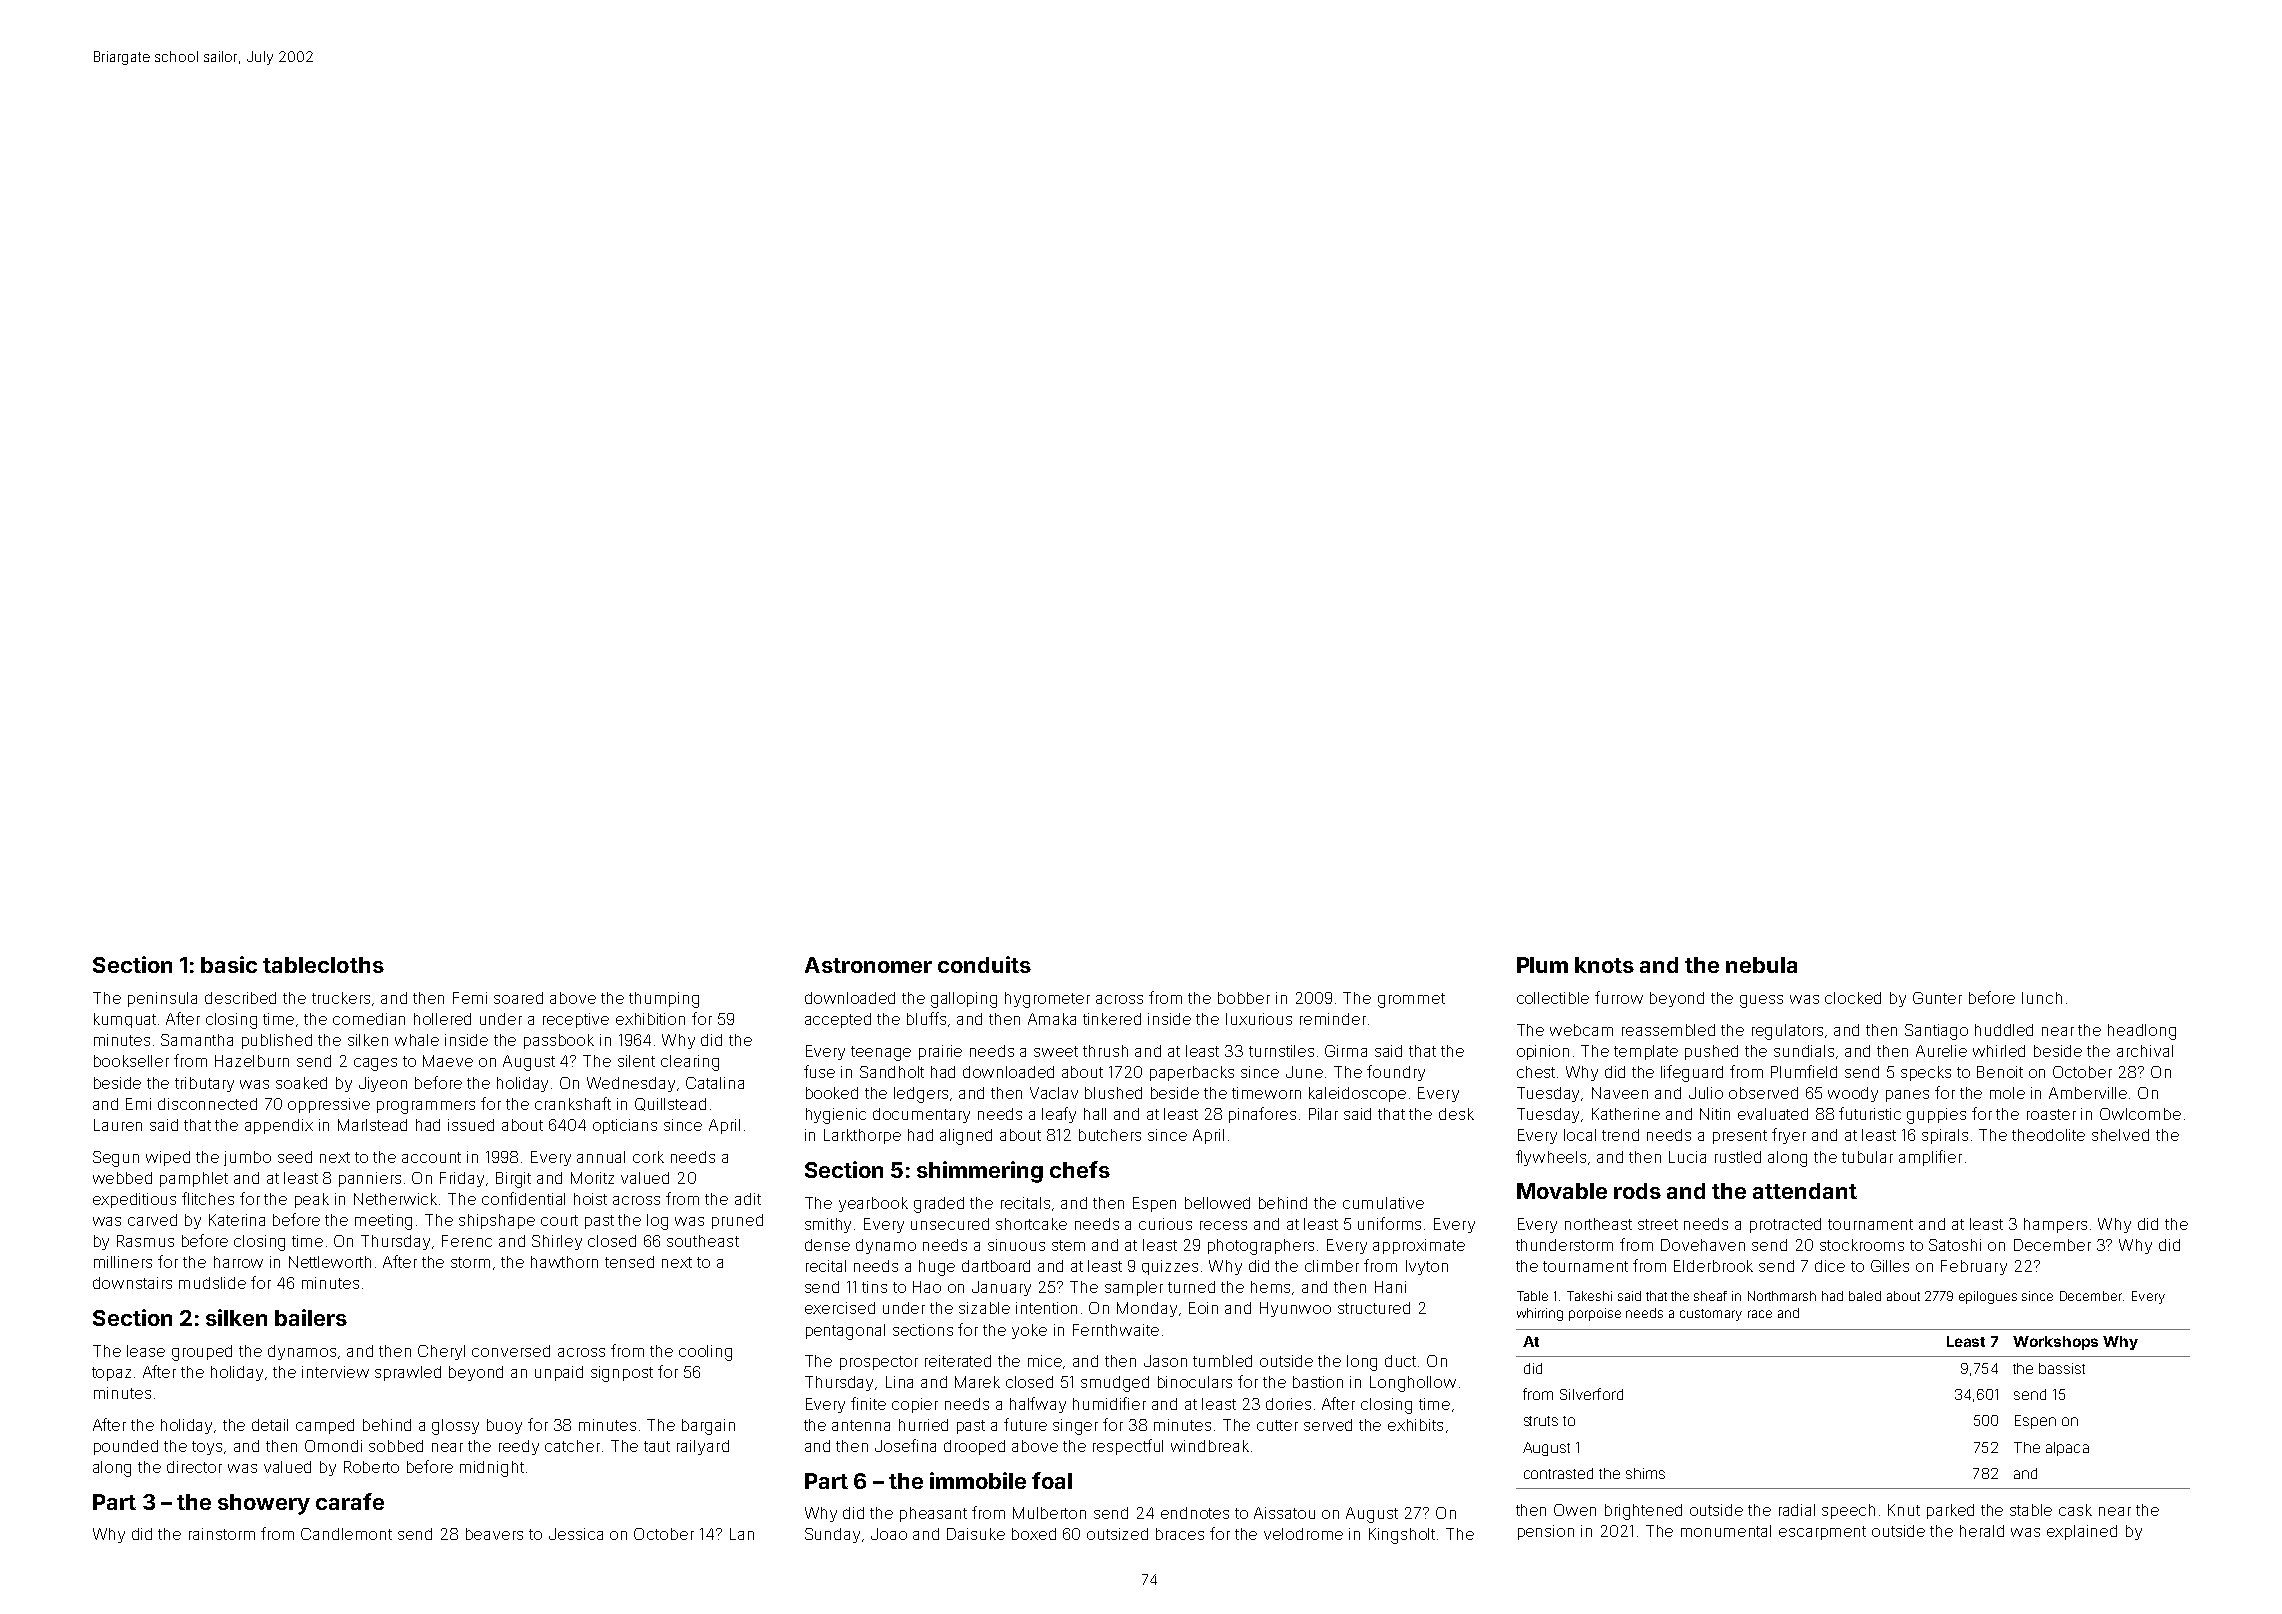 Image resolution: width=2282 pixels, height=1614 pixels. I want to click on escarpment, so click(1822, 1533).
